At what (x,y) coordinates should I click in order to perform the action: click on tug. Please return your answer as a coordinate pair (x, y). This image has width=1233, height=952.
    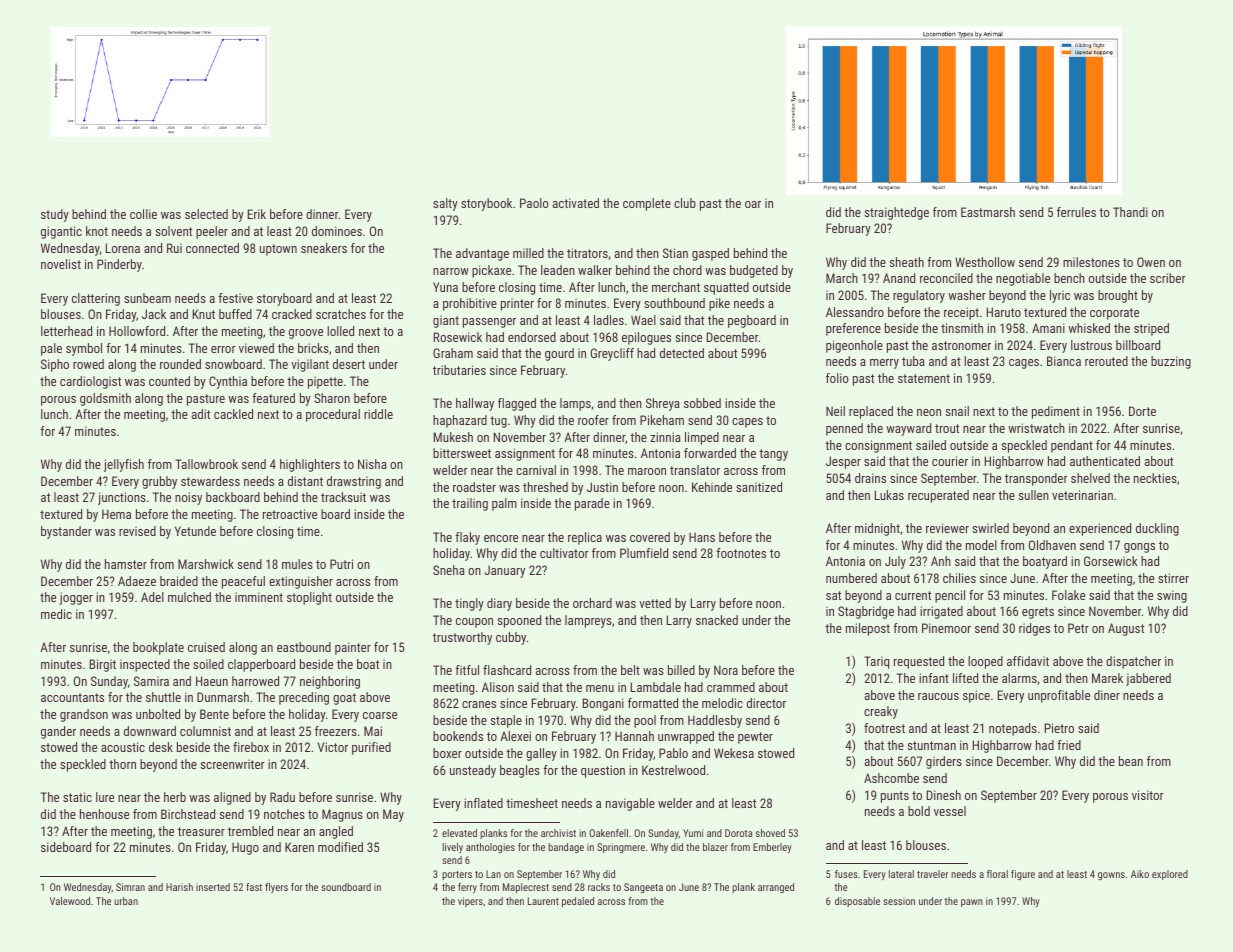
    Looking at the image, I should click on (498, 422).
